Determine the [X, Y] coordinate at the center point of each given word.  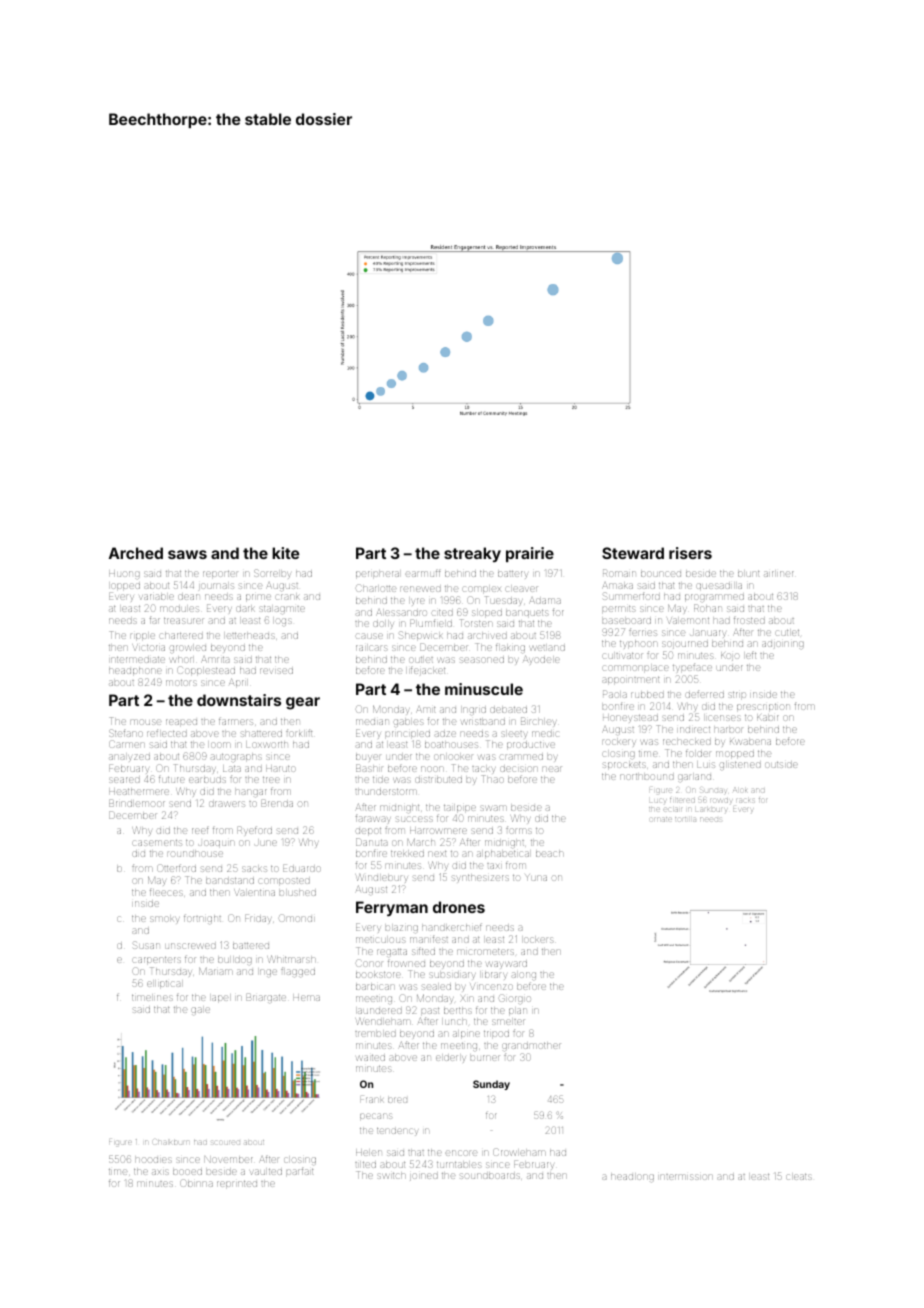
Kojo [730, 656]
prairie [530, 554]
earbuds [207, 780]
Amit [426, 710]
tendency [397, 1132]
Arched [136, 553]
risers [690, 553]
